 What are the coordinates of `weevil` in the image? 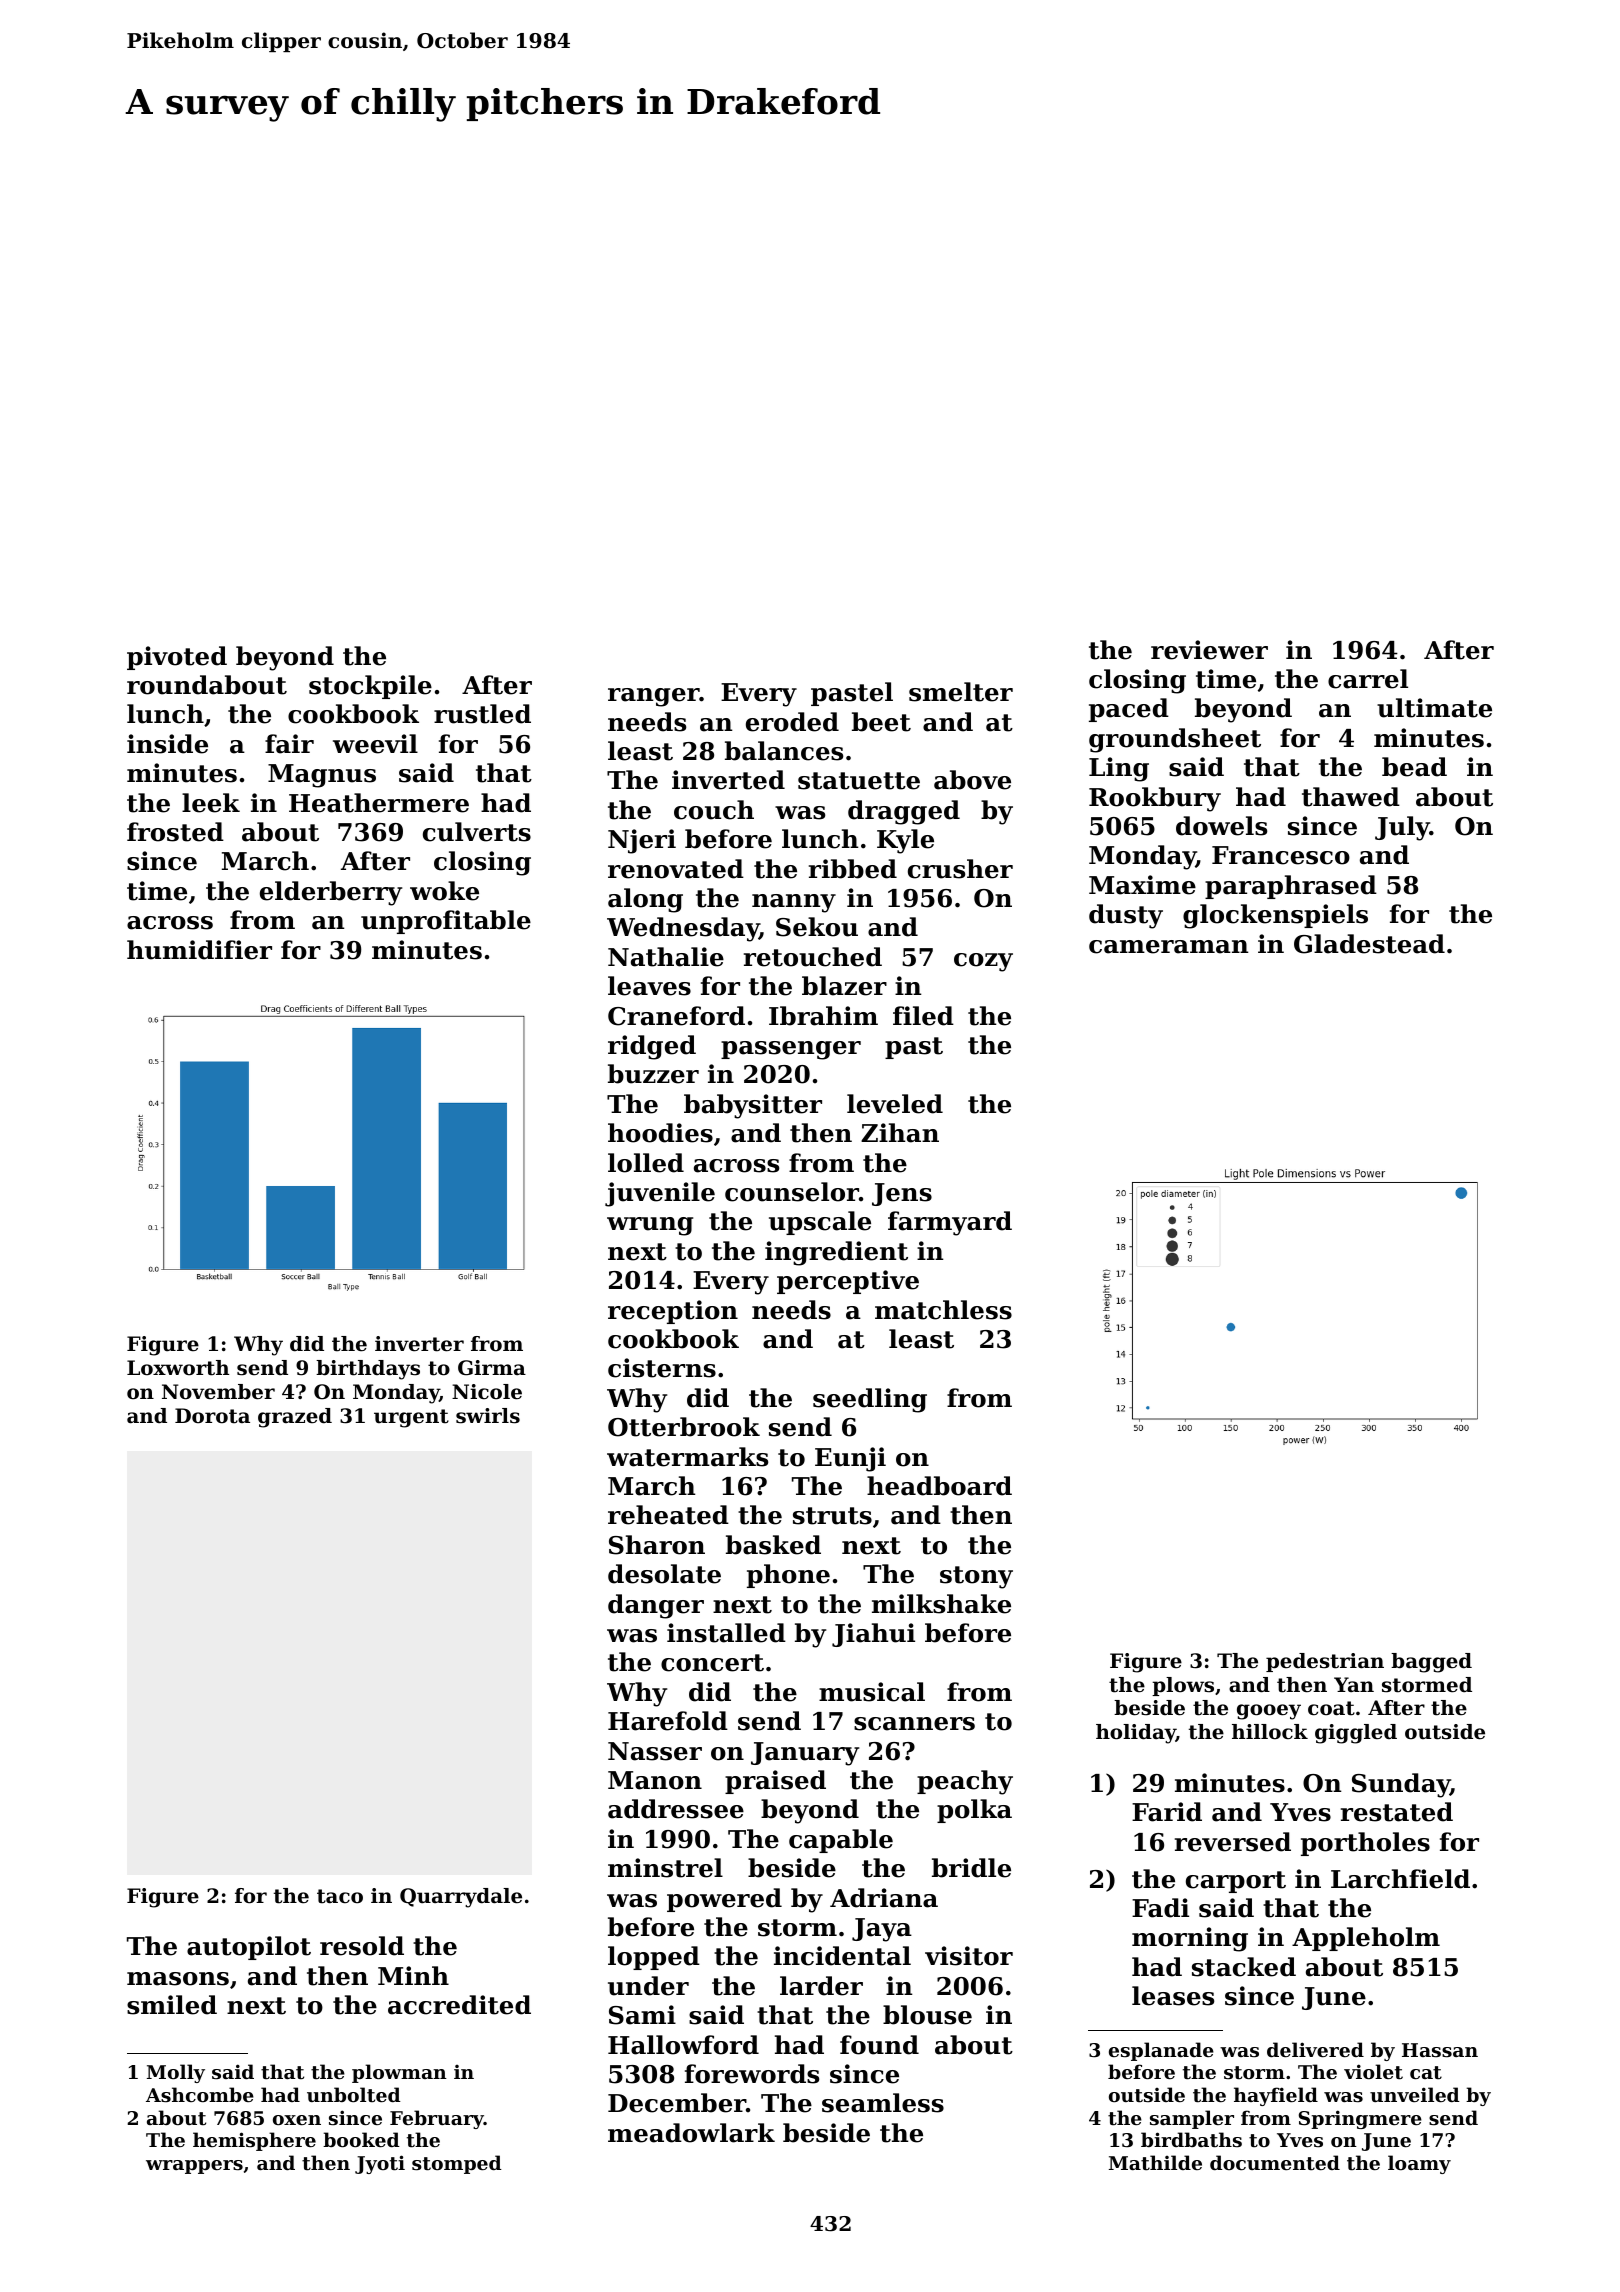 It's located at (375, 744).
